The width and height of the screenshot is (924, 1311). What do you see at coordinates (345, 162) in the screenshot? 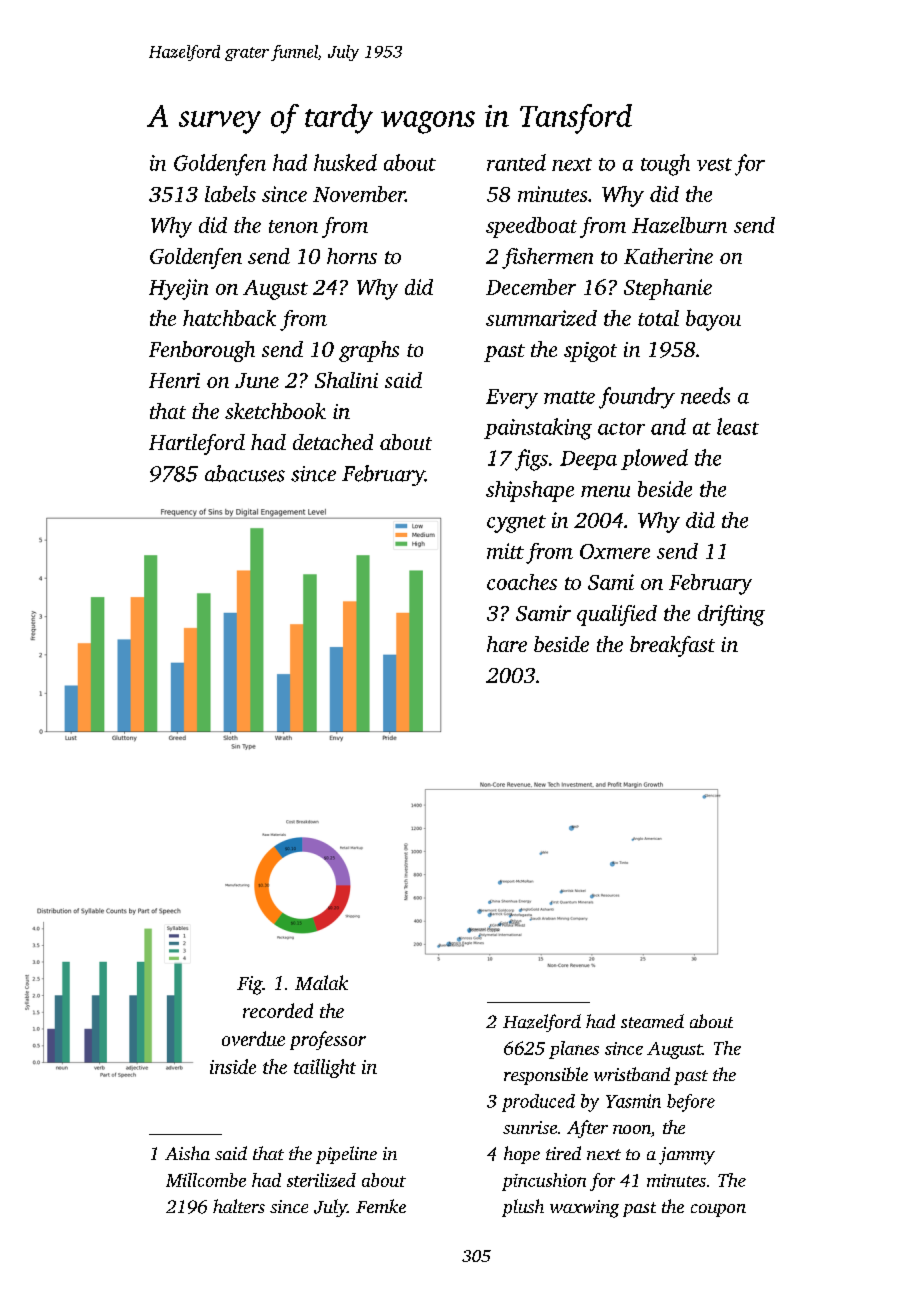
I see `husked` at bounding box center [345, 162].
